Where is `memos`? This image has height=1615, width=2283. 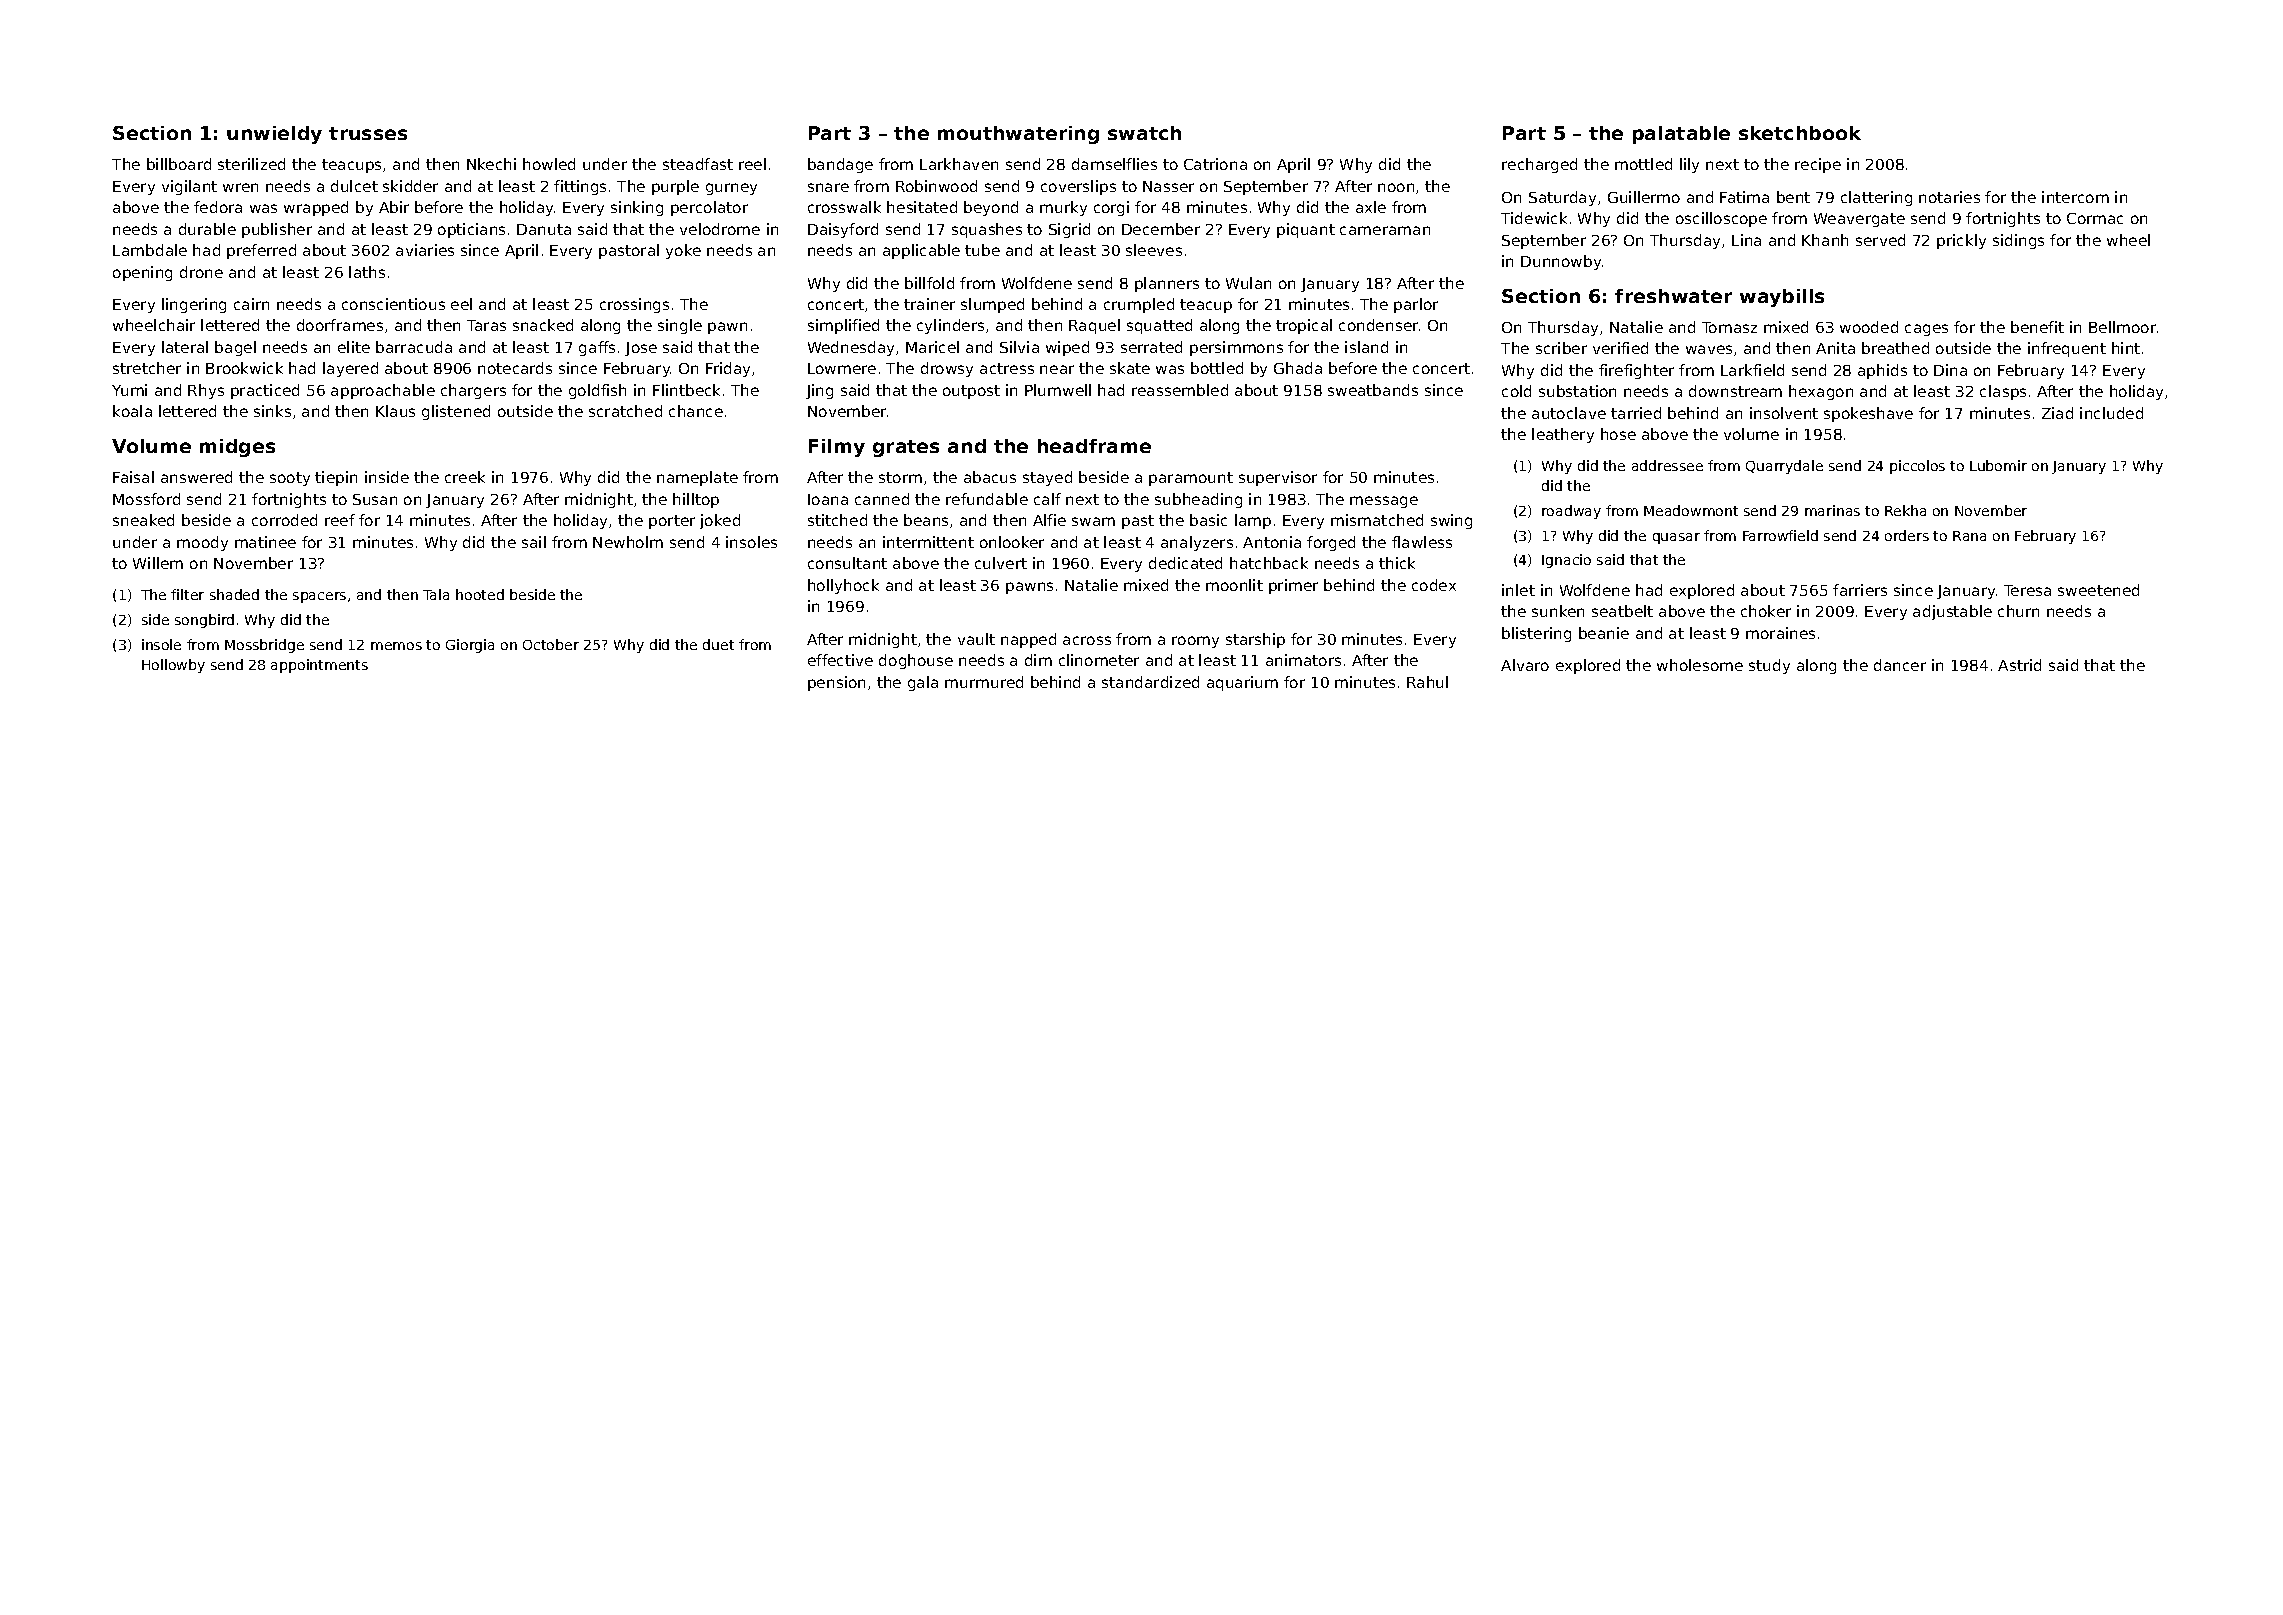 memos is located at coordinates (396, 646).
